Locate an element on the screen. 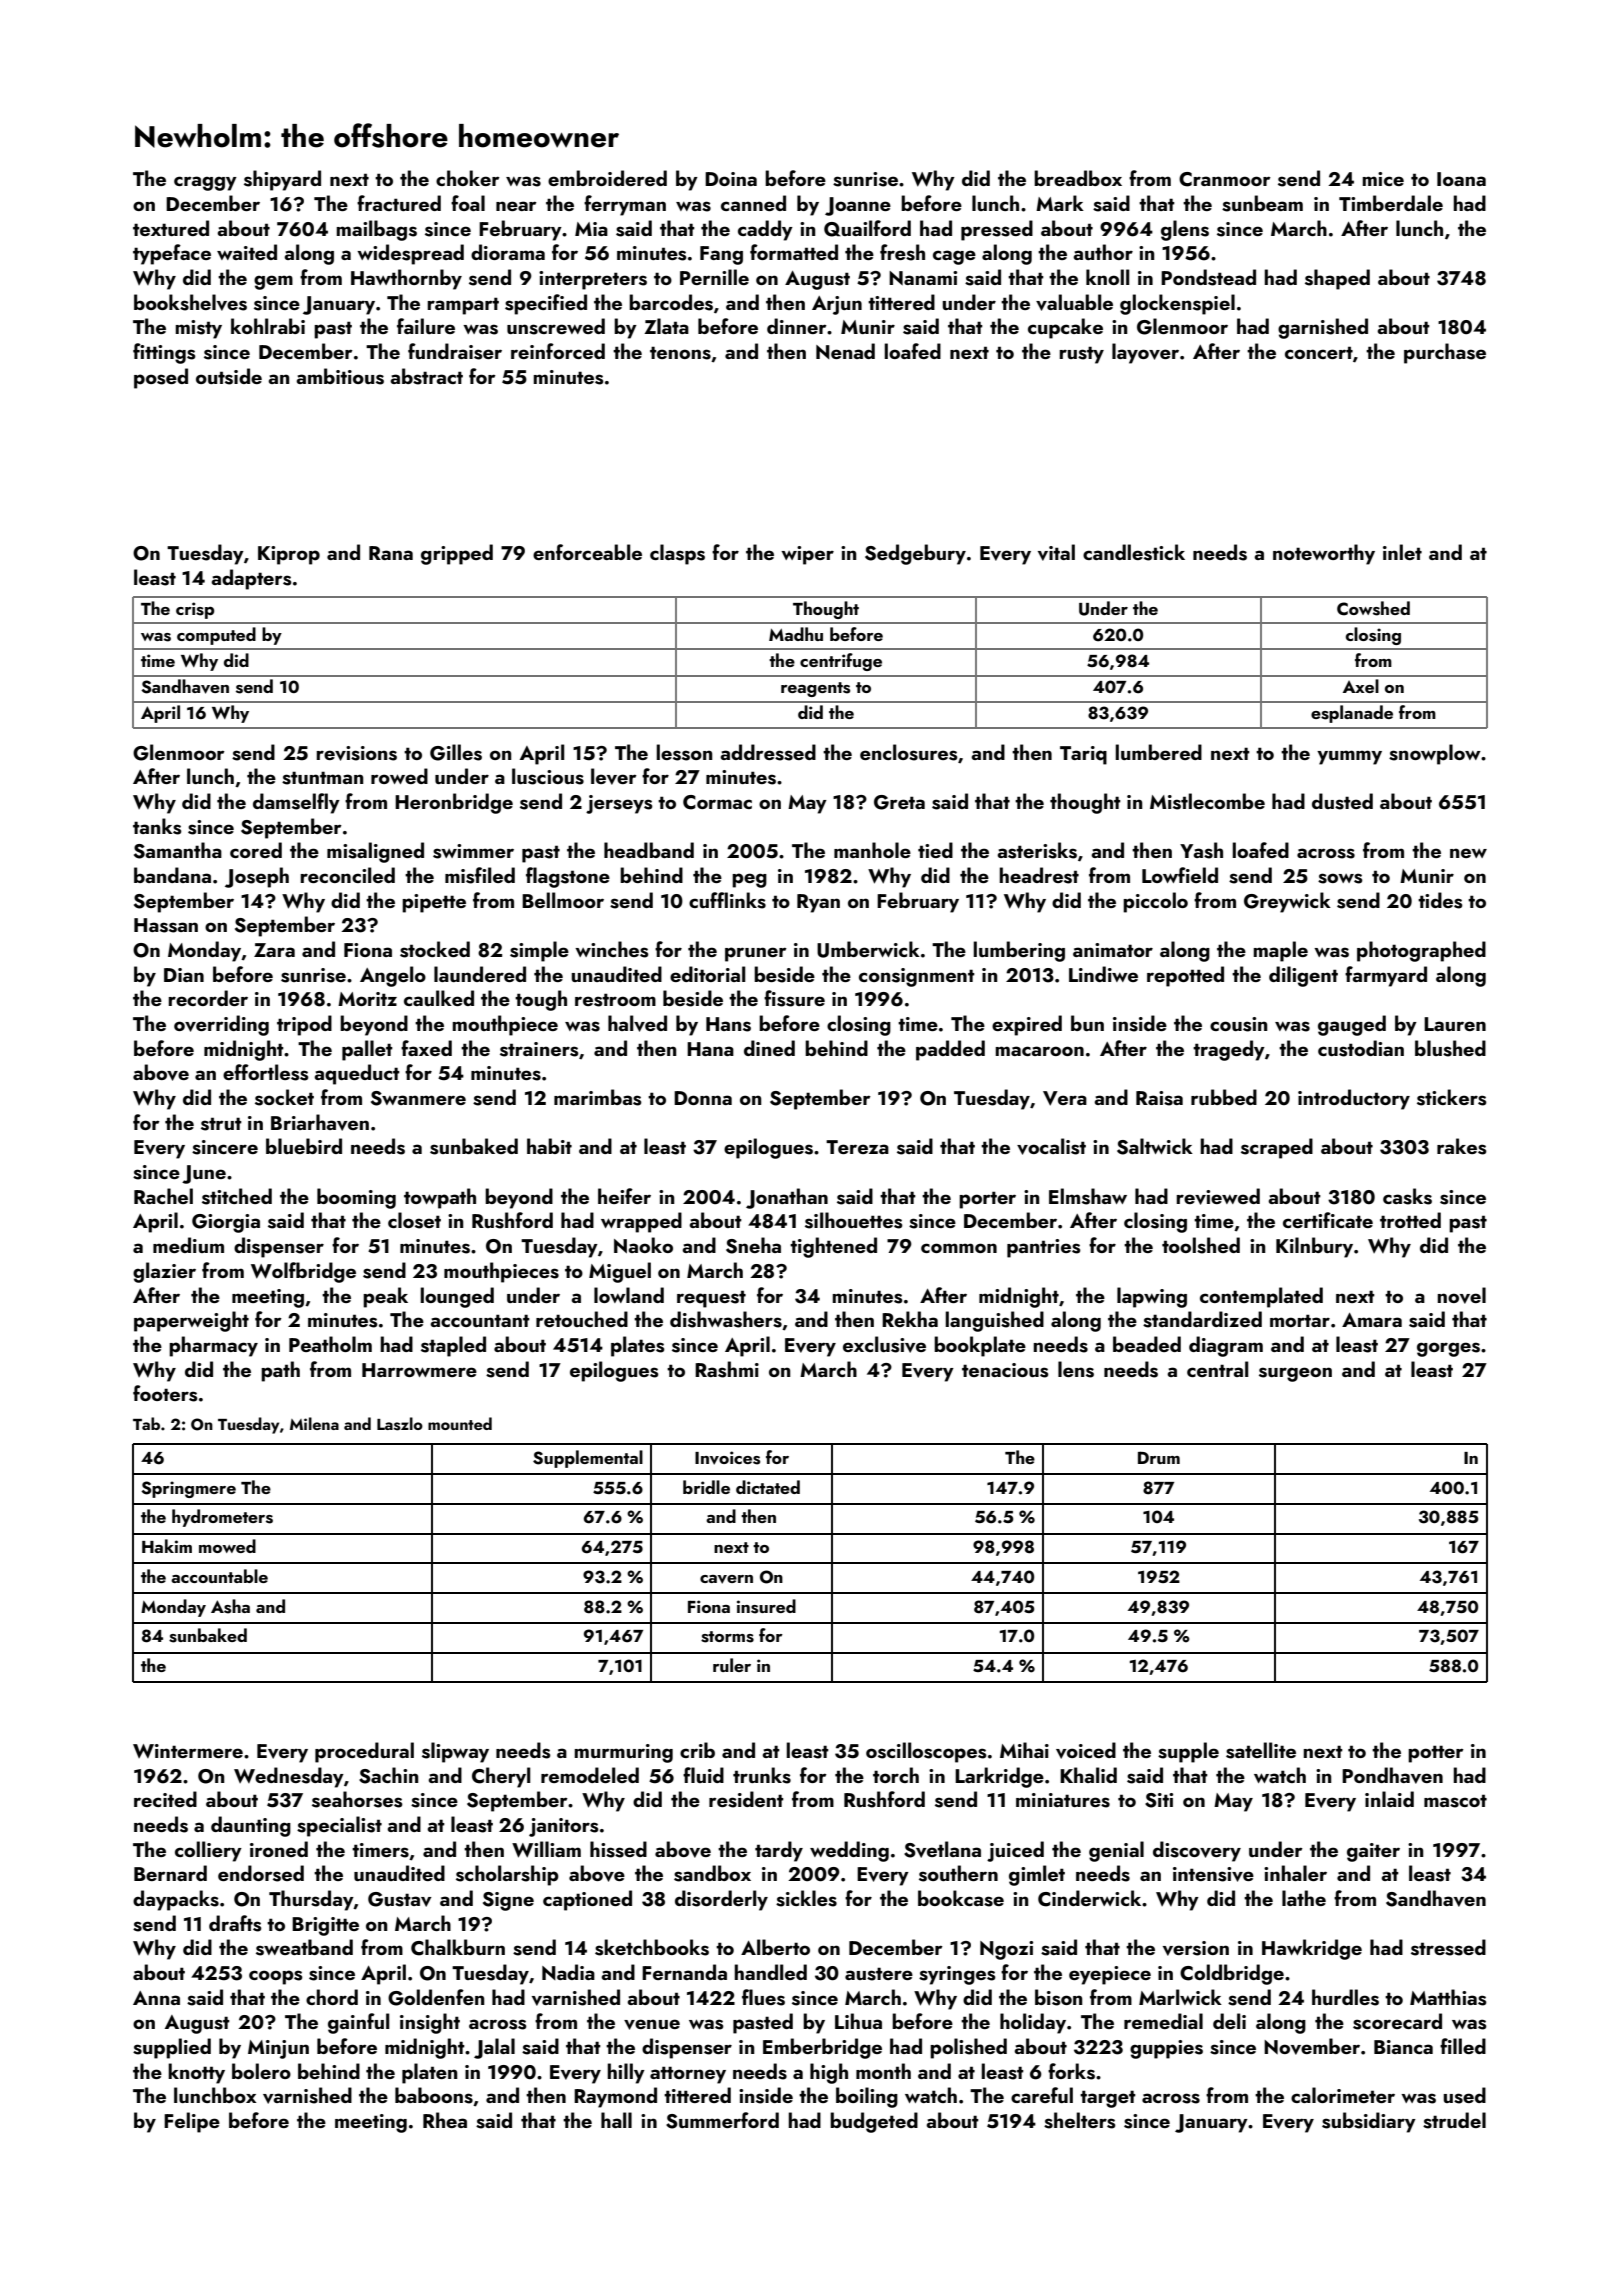  Summerford is located at coordinates (722, 2120).
